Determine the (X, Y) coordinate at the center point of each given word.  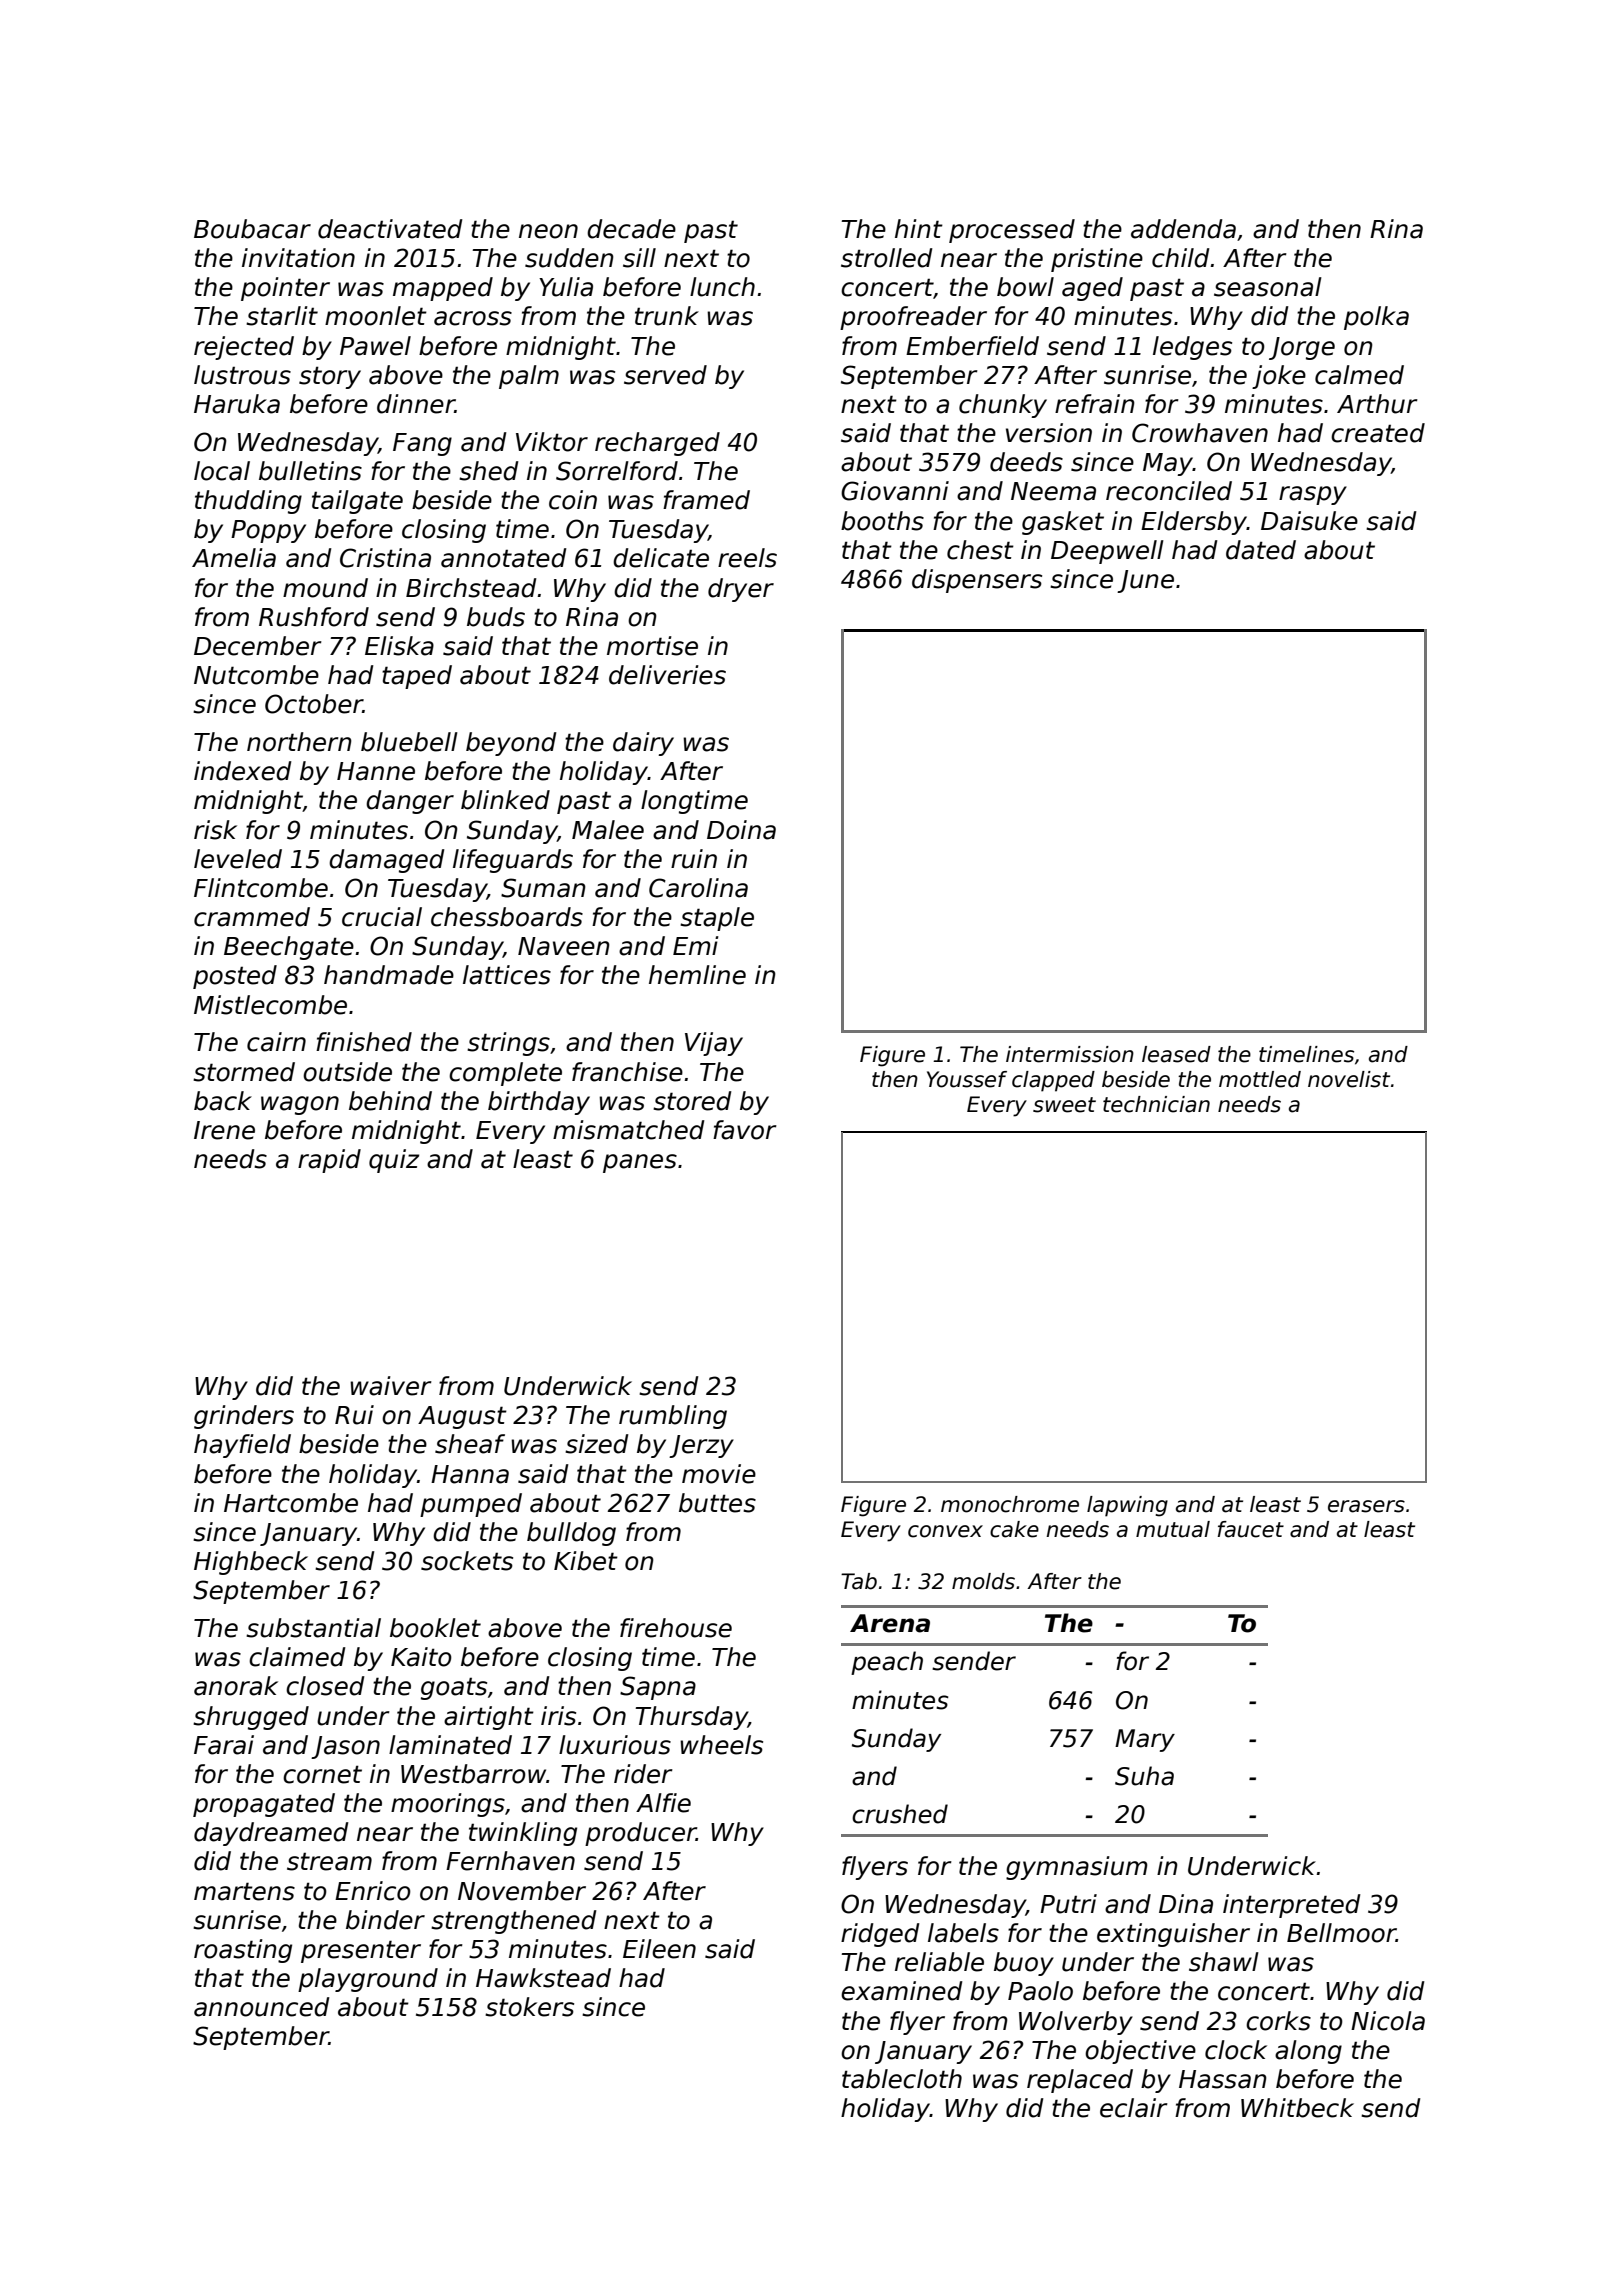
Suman (543, 888)
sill (639, 258)
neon (548, 231)
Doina (741, 830)
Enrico (373, 1891)
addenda (1183, 229)
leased (1176, 1054)
